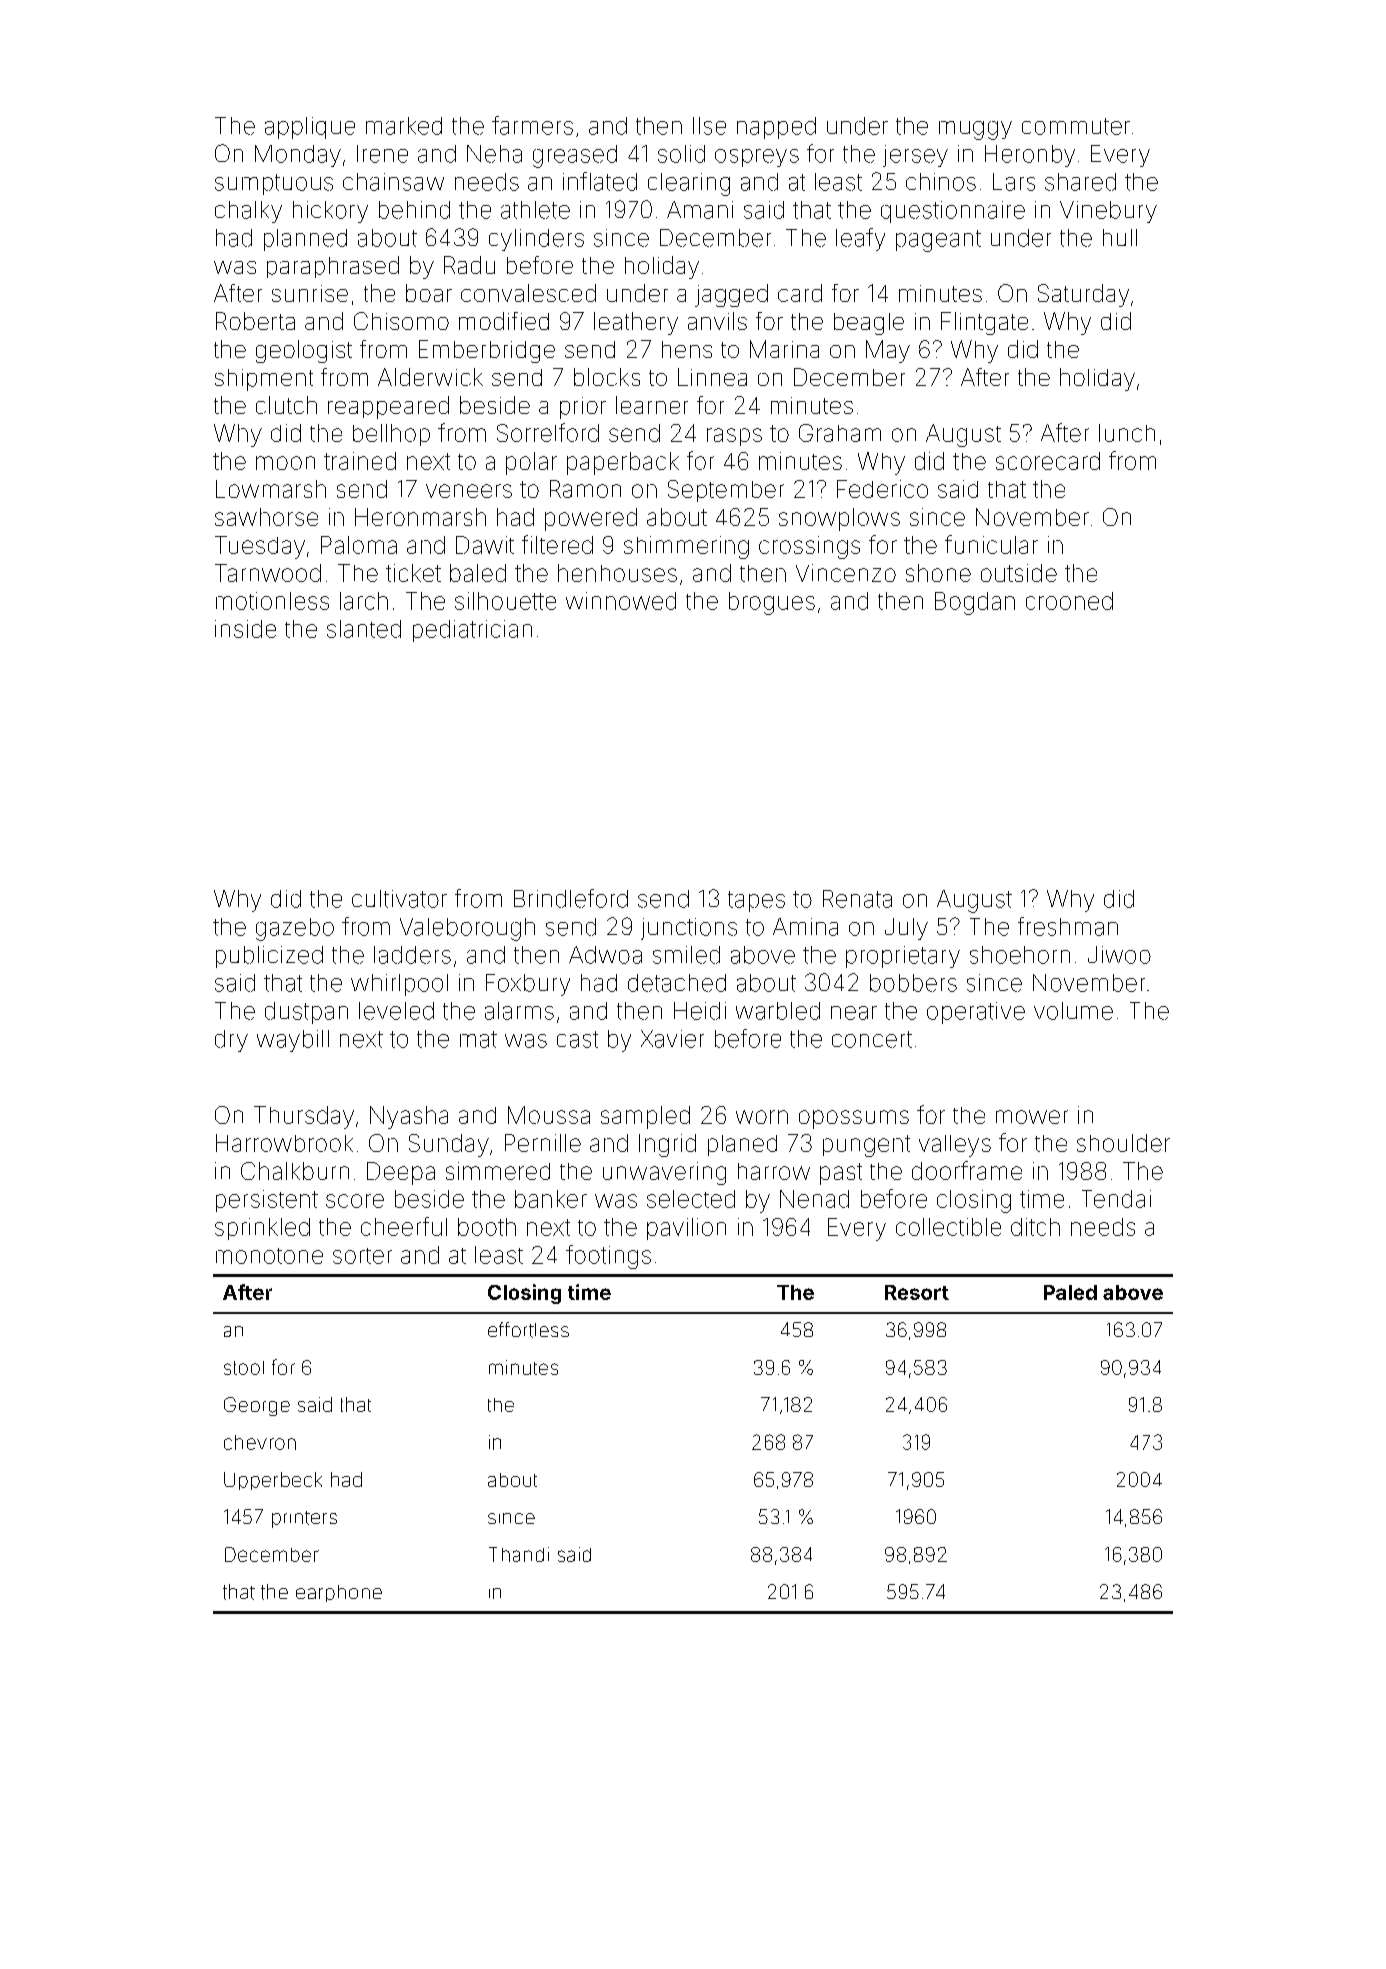 The image size is (1386, 1969). What do you see at coordinates (1123, 1143) in the page?
I see `shoulder` at bounding box center [1123, 1143].
